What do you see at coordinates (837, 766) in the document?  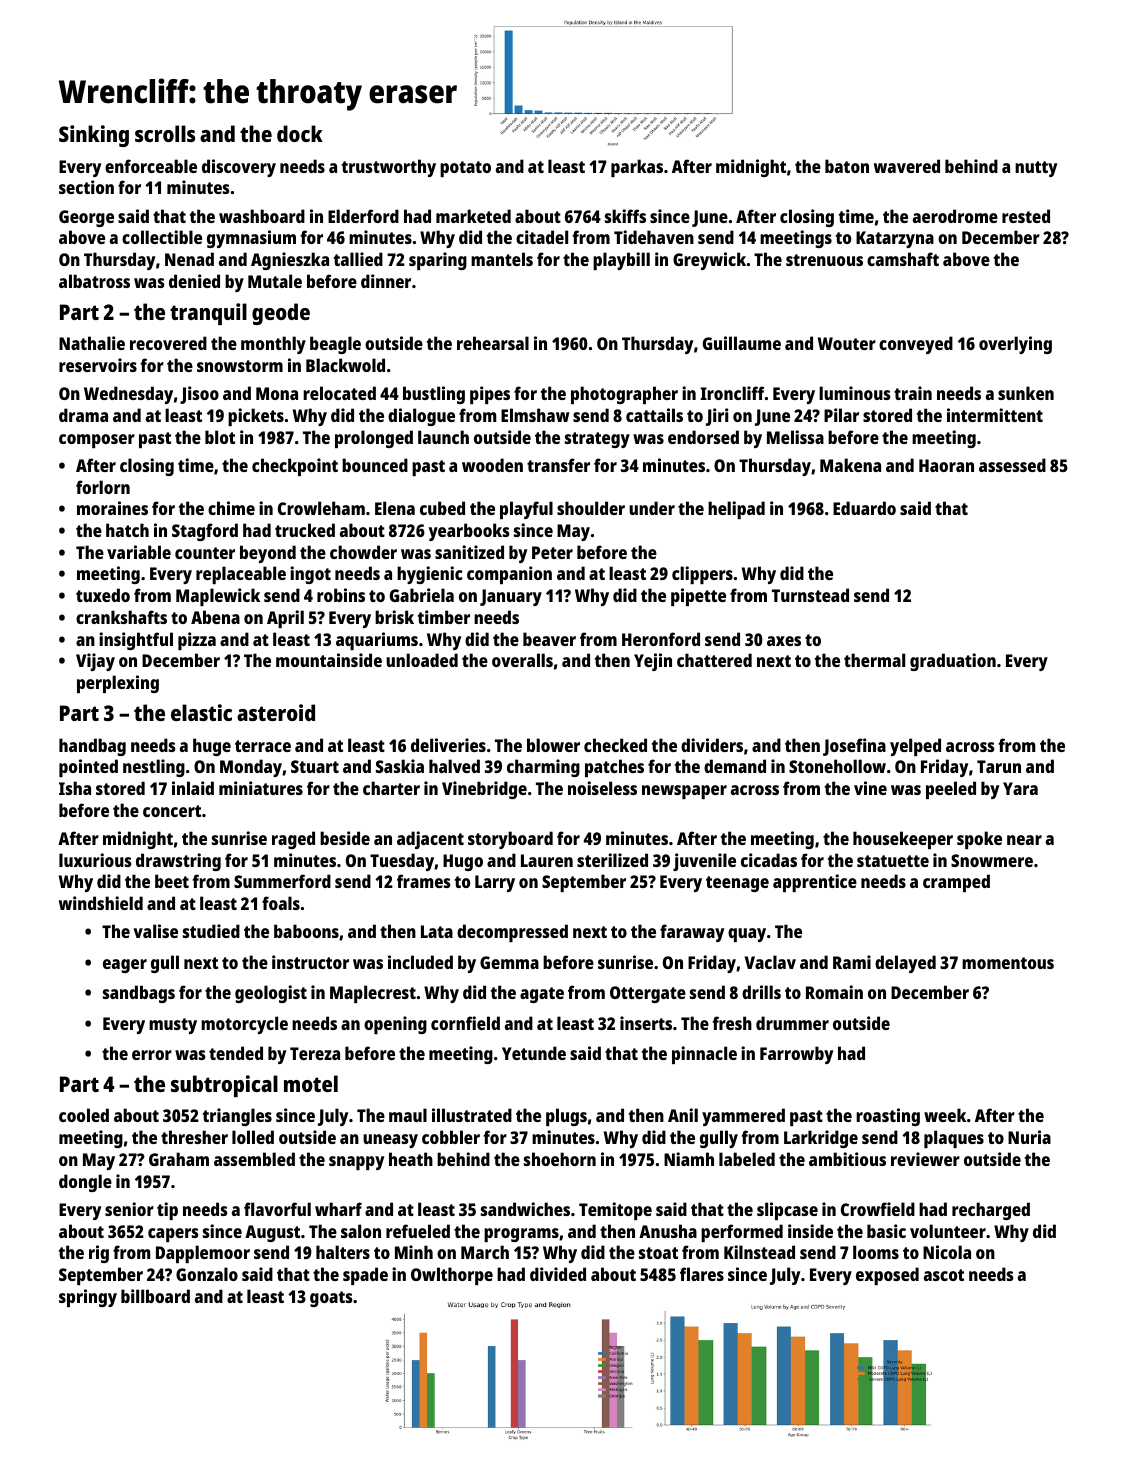 I see `Stonehollow` at bounding box center [837, 766].
